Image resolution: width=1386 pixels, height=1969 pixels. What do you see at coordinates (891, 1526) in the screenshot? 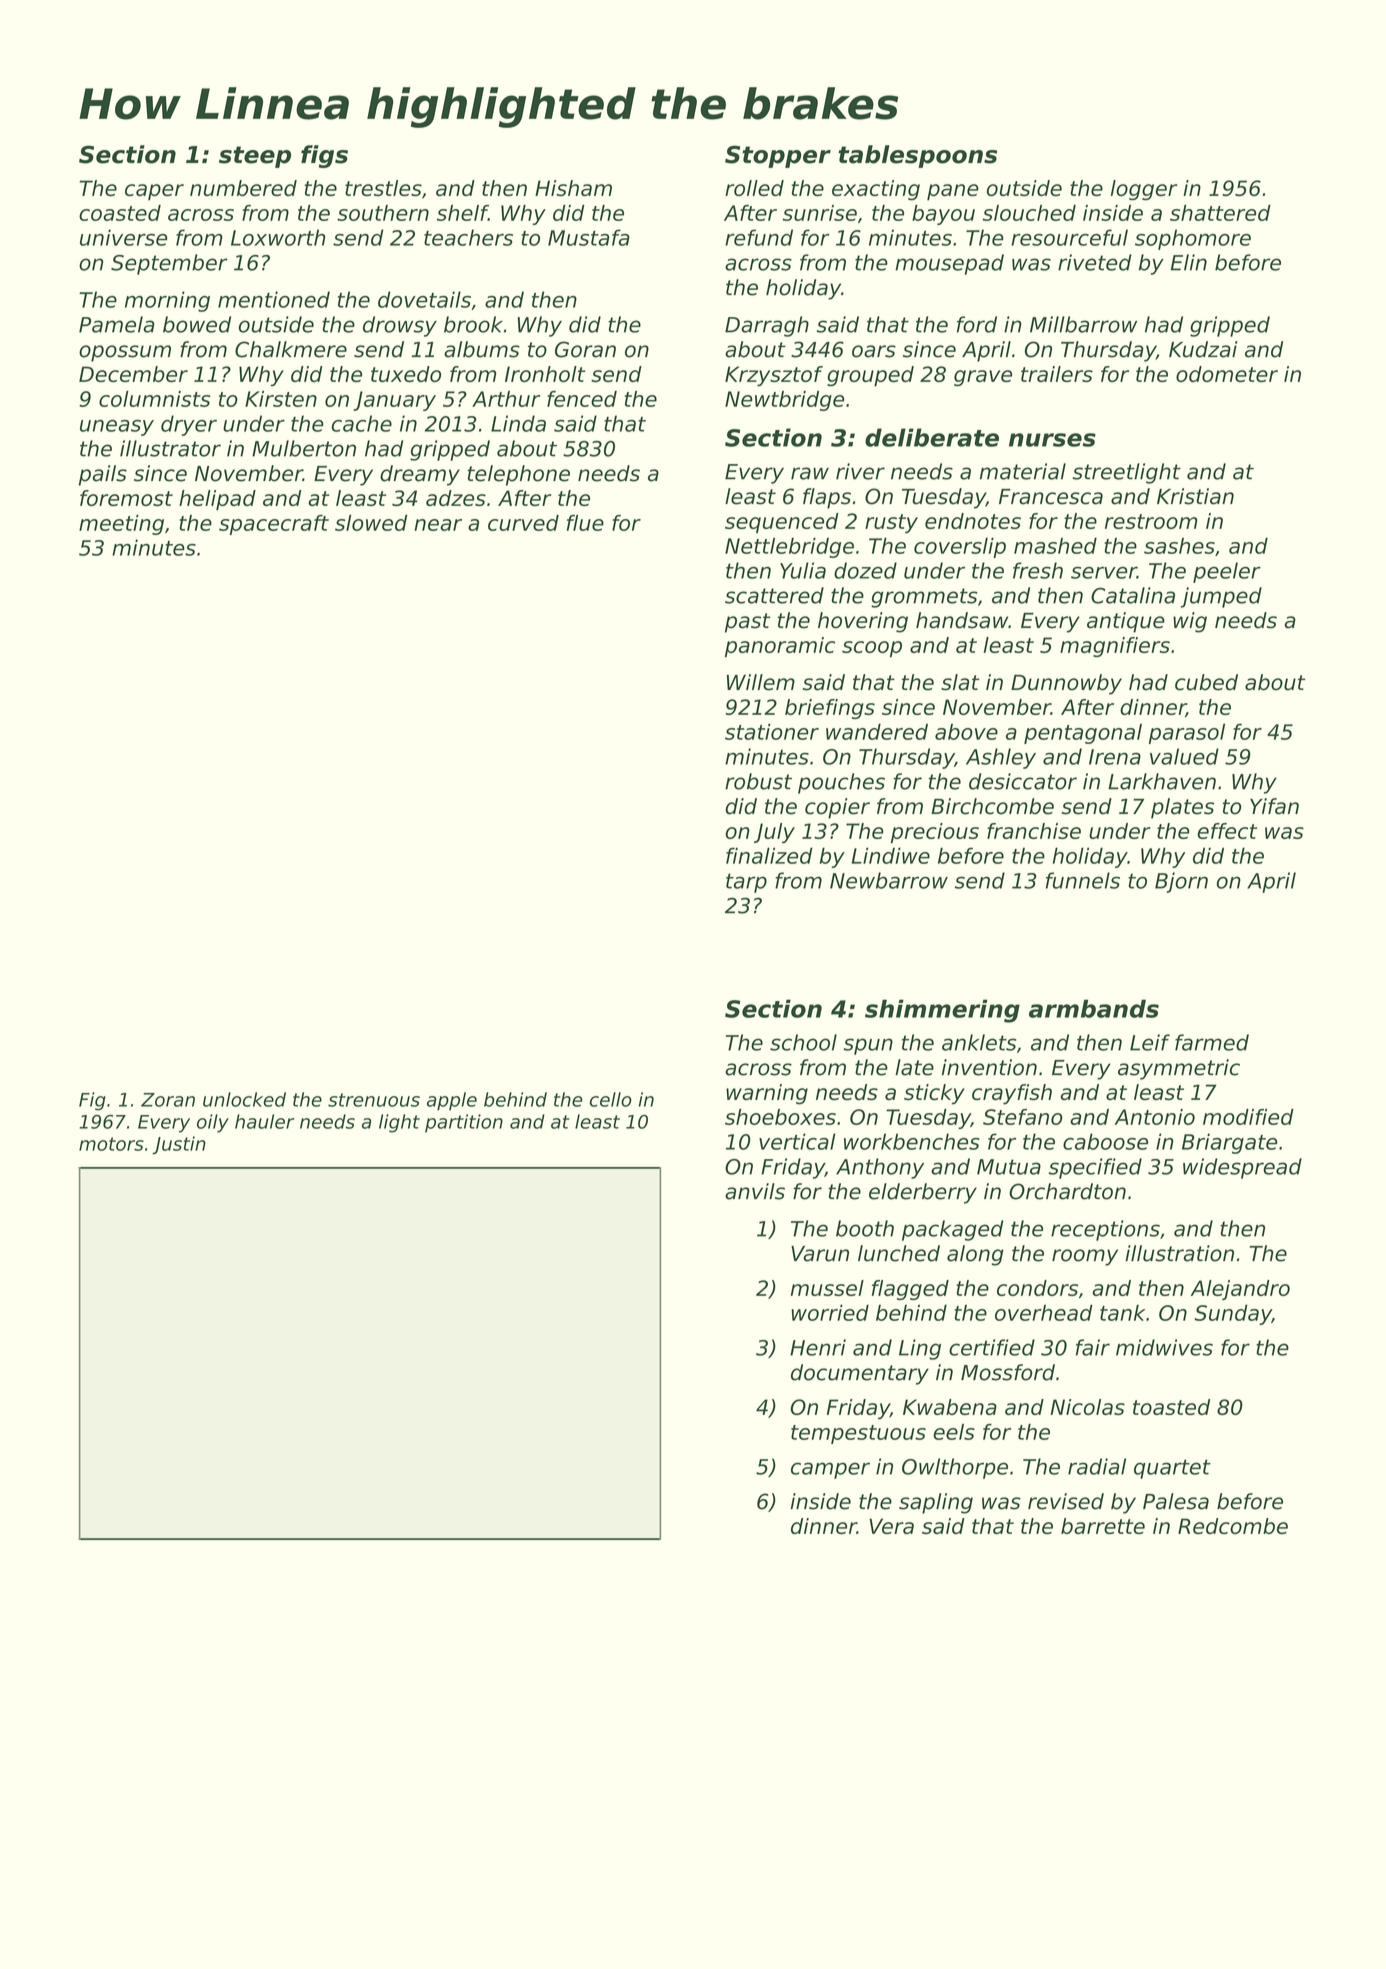
I see `Vera` at bounding box center [891, 1526].
